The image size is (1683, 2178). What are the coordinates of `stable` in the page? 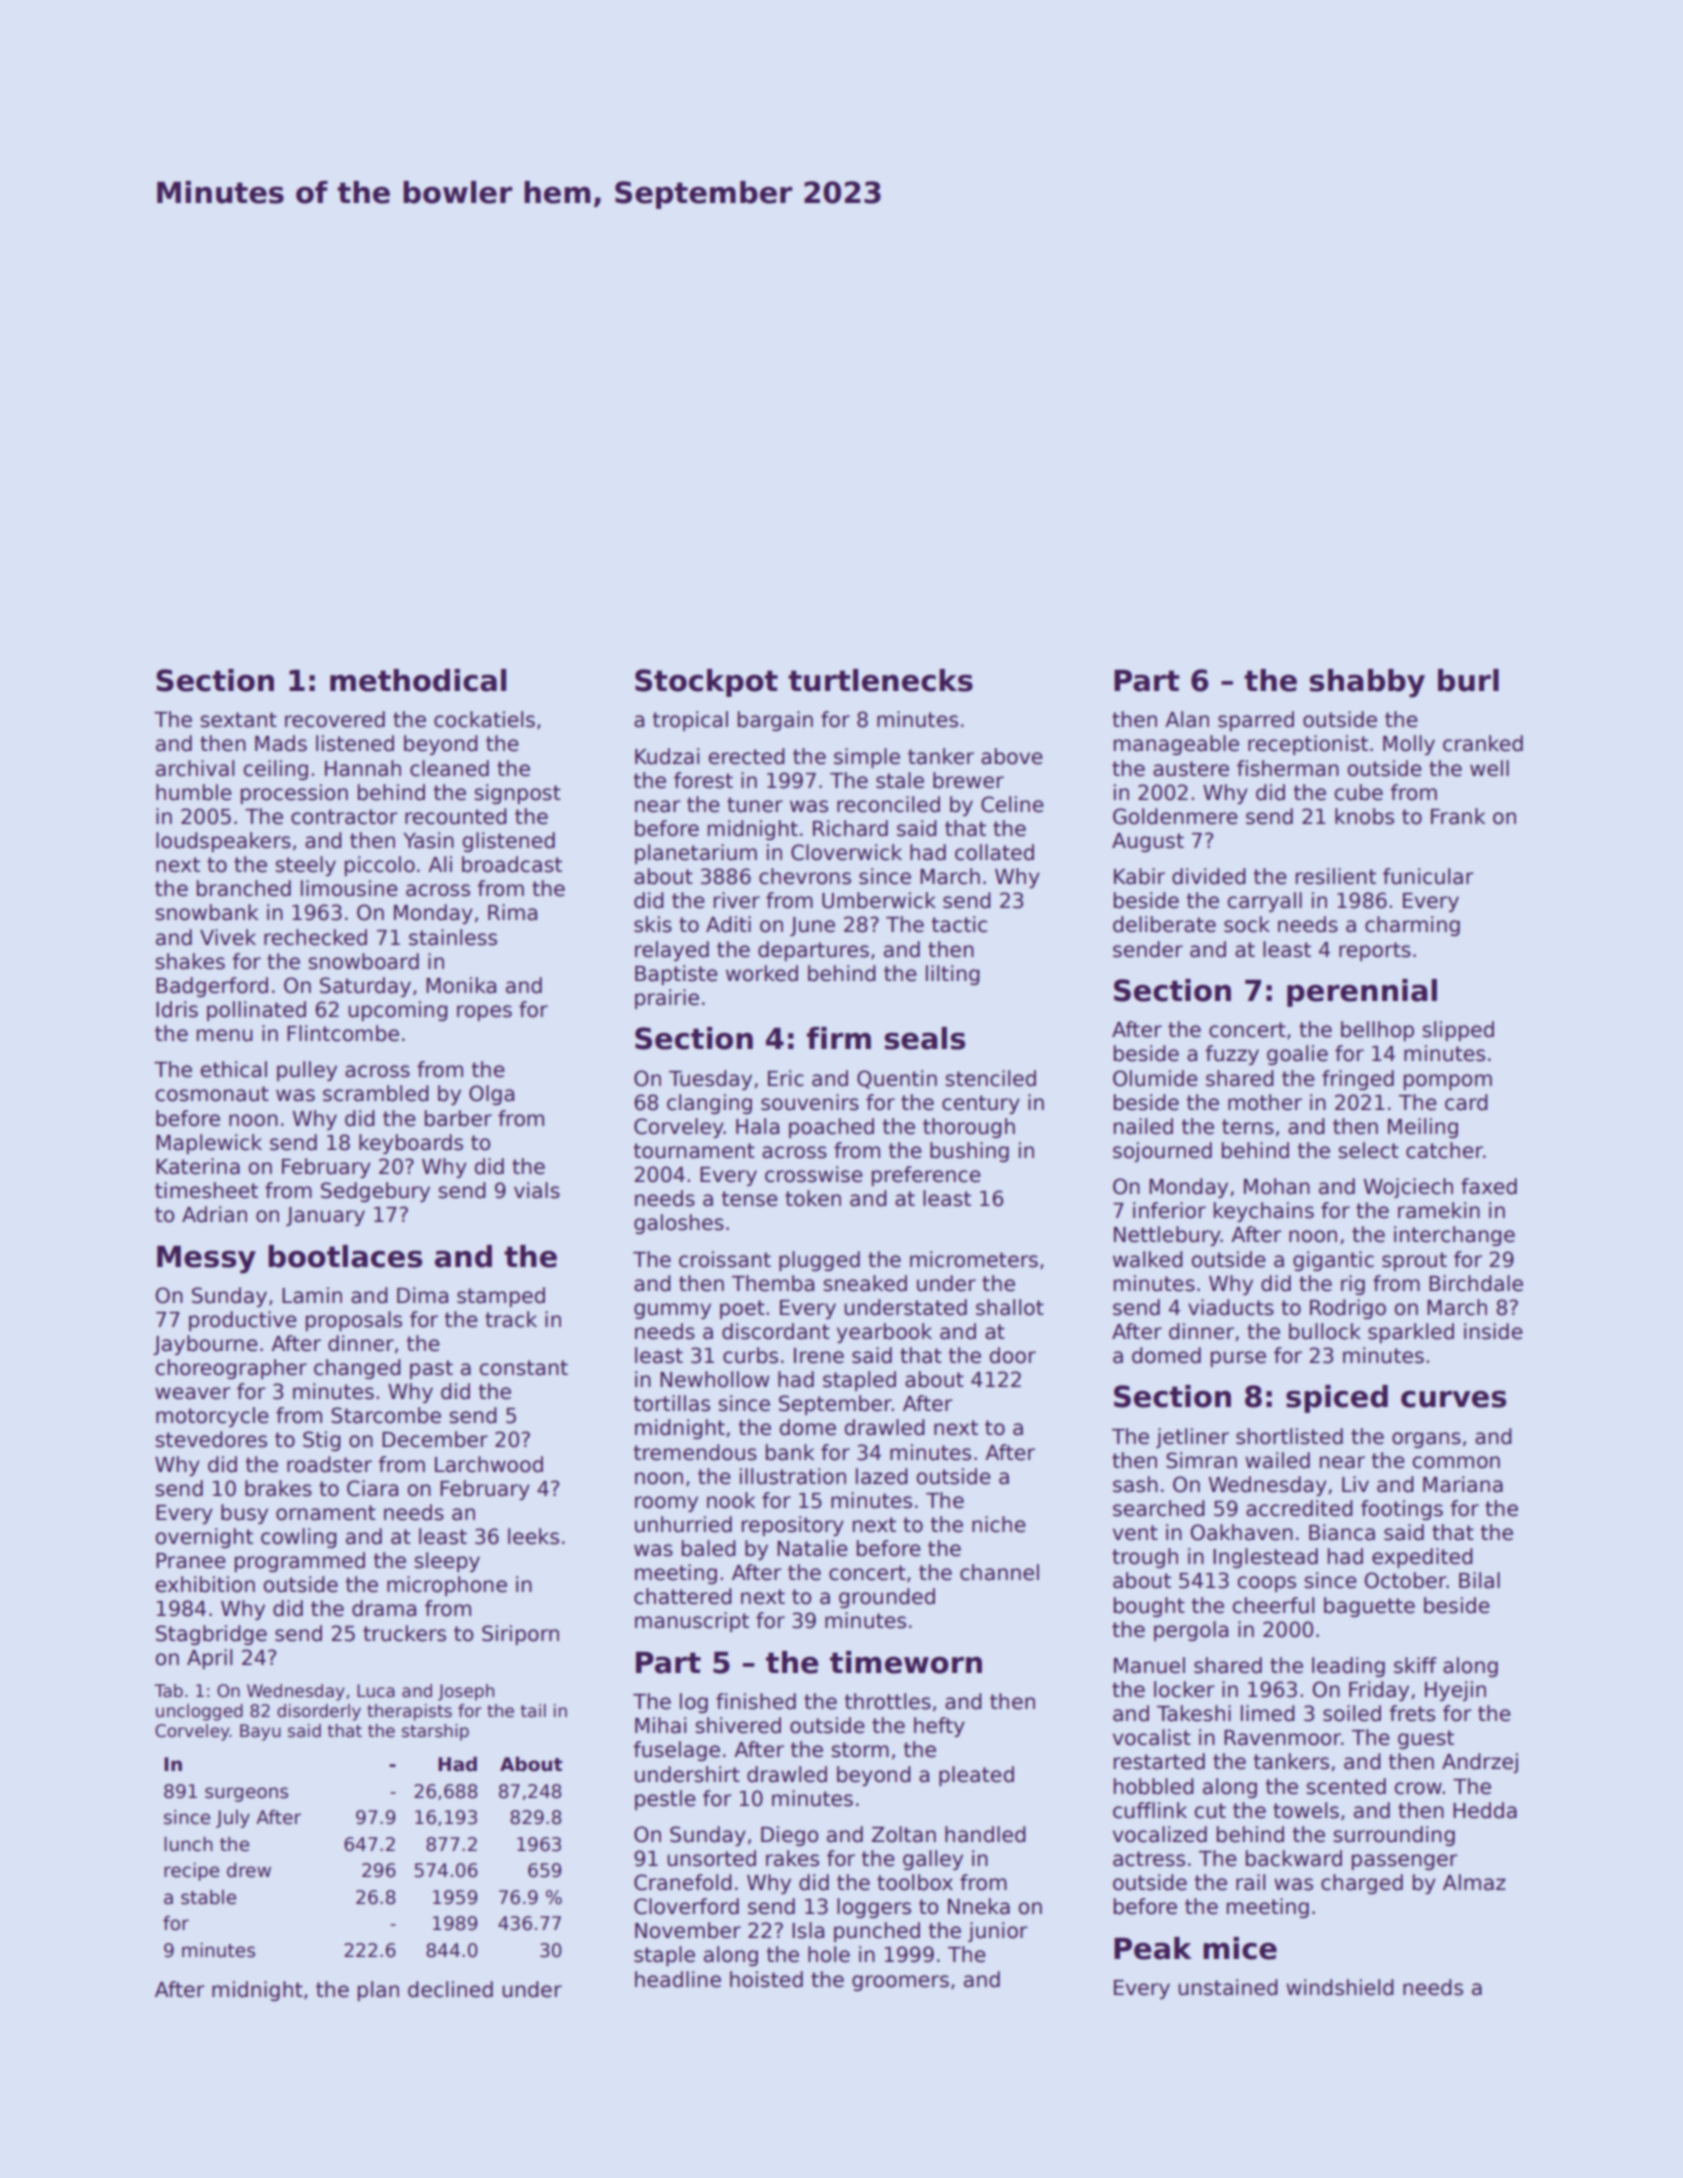 It's located at (208, 1897).
